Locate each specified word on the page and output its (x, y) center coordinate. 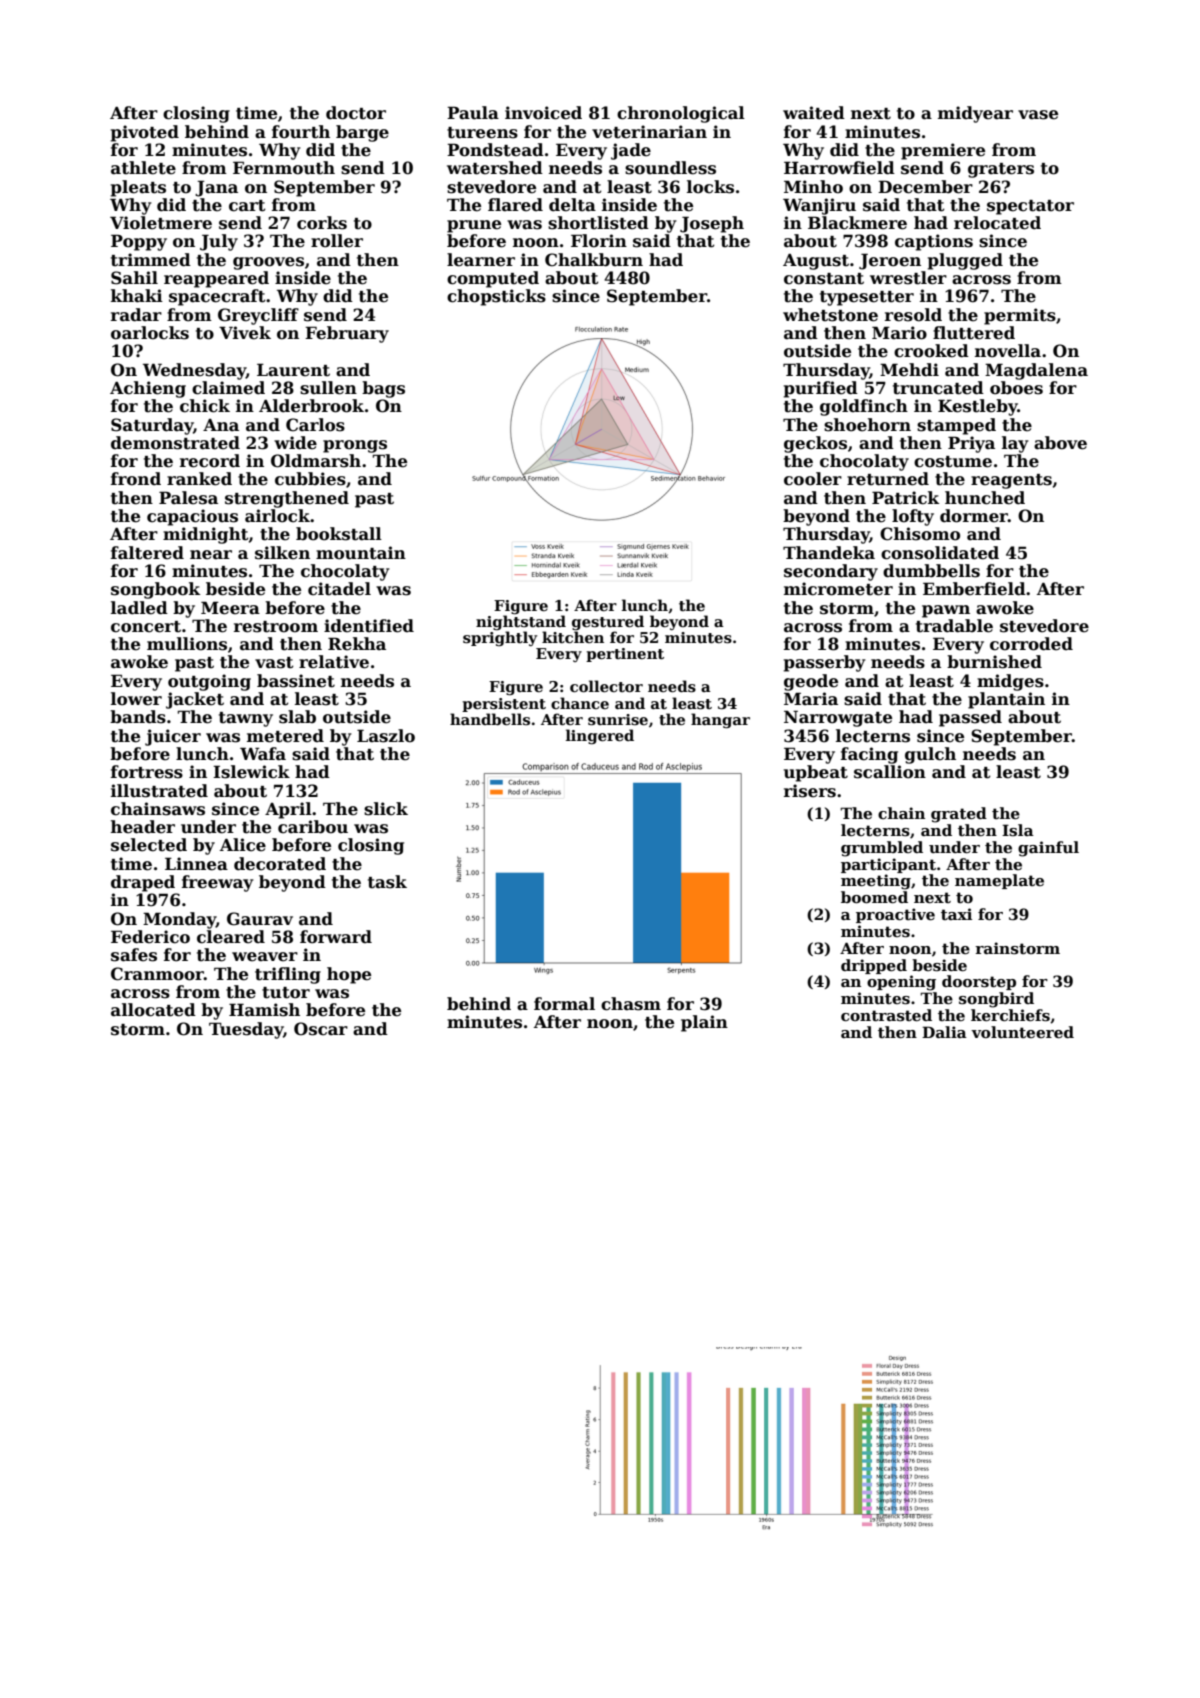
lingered (600, 736)
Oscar (321, 1029)
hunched (985, 498)
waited (814, 113)
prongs (355, 446)
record (210, 461)
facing (869, 755)
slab (297, 717)
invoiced (543, 113)
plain (704, 1023)
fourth (301, 132)
